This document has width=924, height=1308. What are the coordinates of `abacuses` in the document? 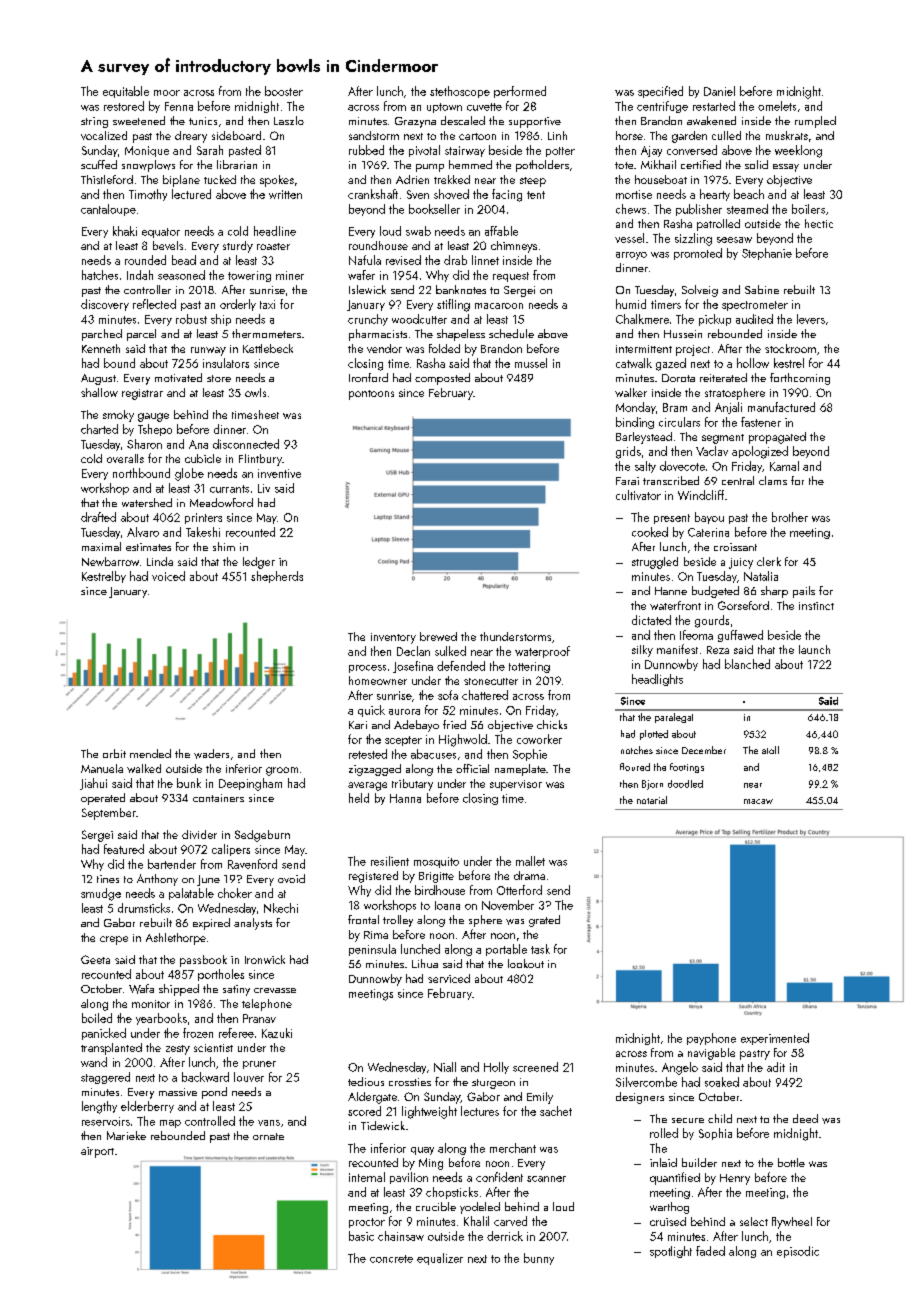 It's located at (433, 754).
